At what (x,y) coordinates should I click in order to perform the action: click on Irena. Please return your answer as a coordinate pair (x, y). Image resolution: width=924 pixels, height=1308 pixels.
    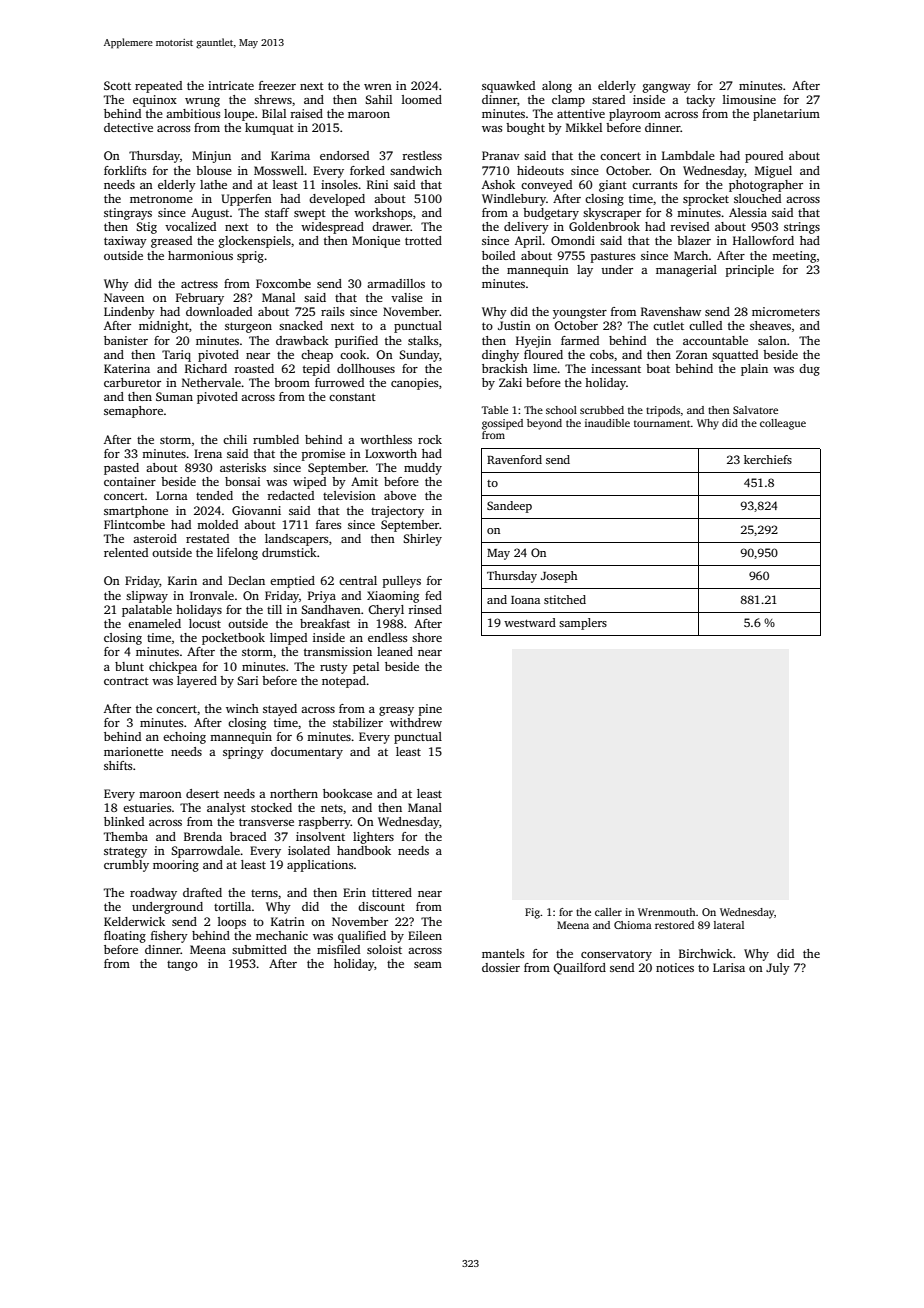
    Looking at the image, I should click on (208, 453).
